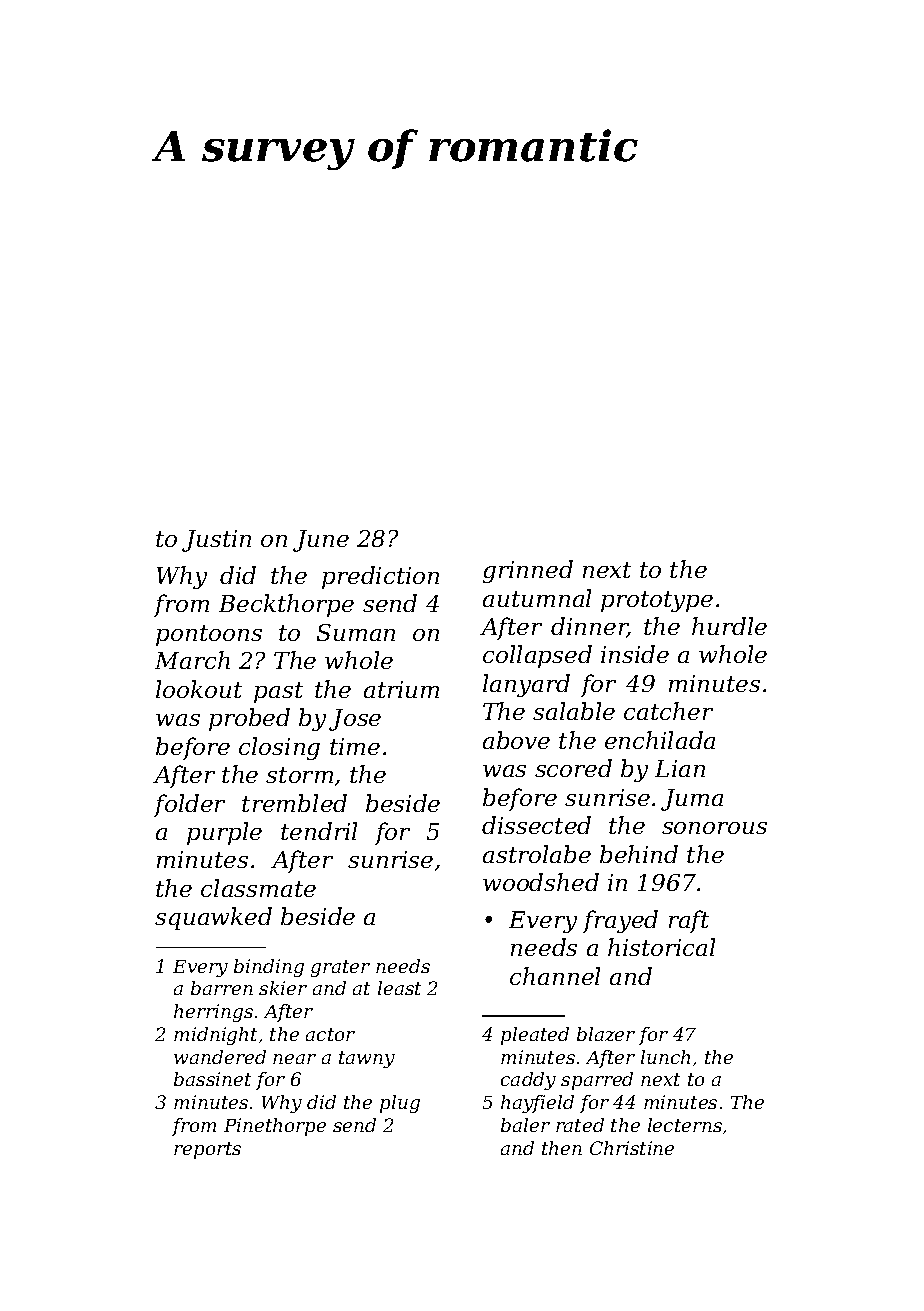  I want to click on Justin, so click(216, 541).
